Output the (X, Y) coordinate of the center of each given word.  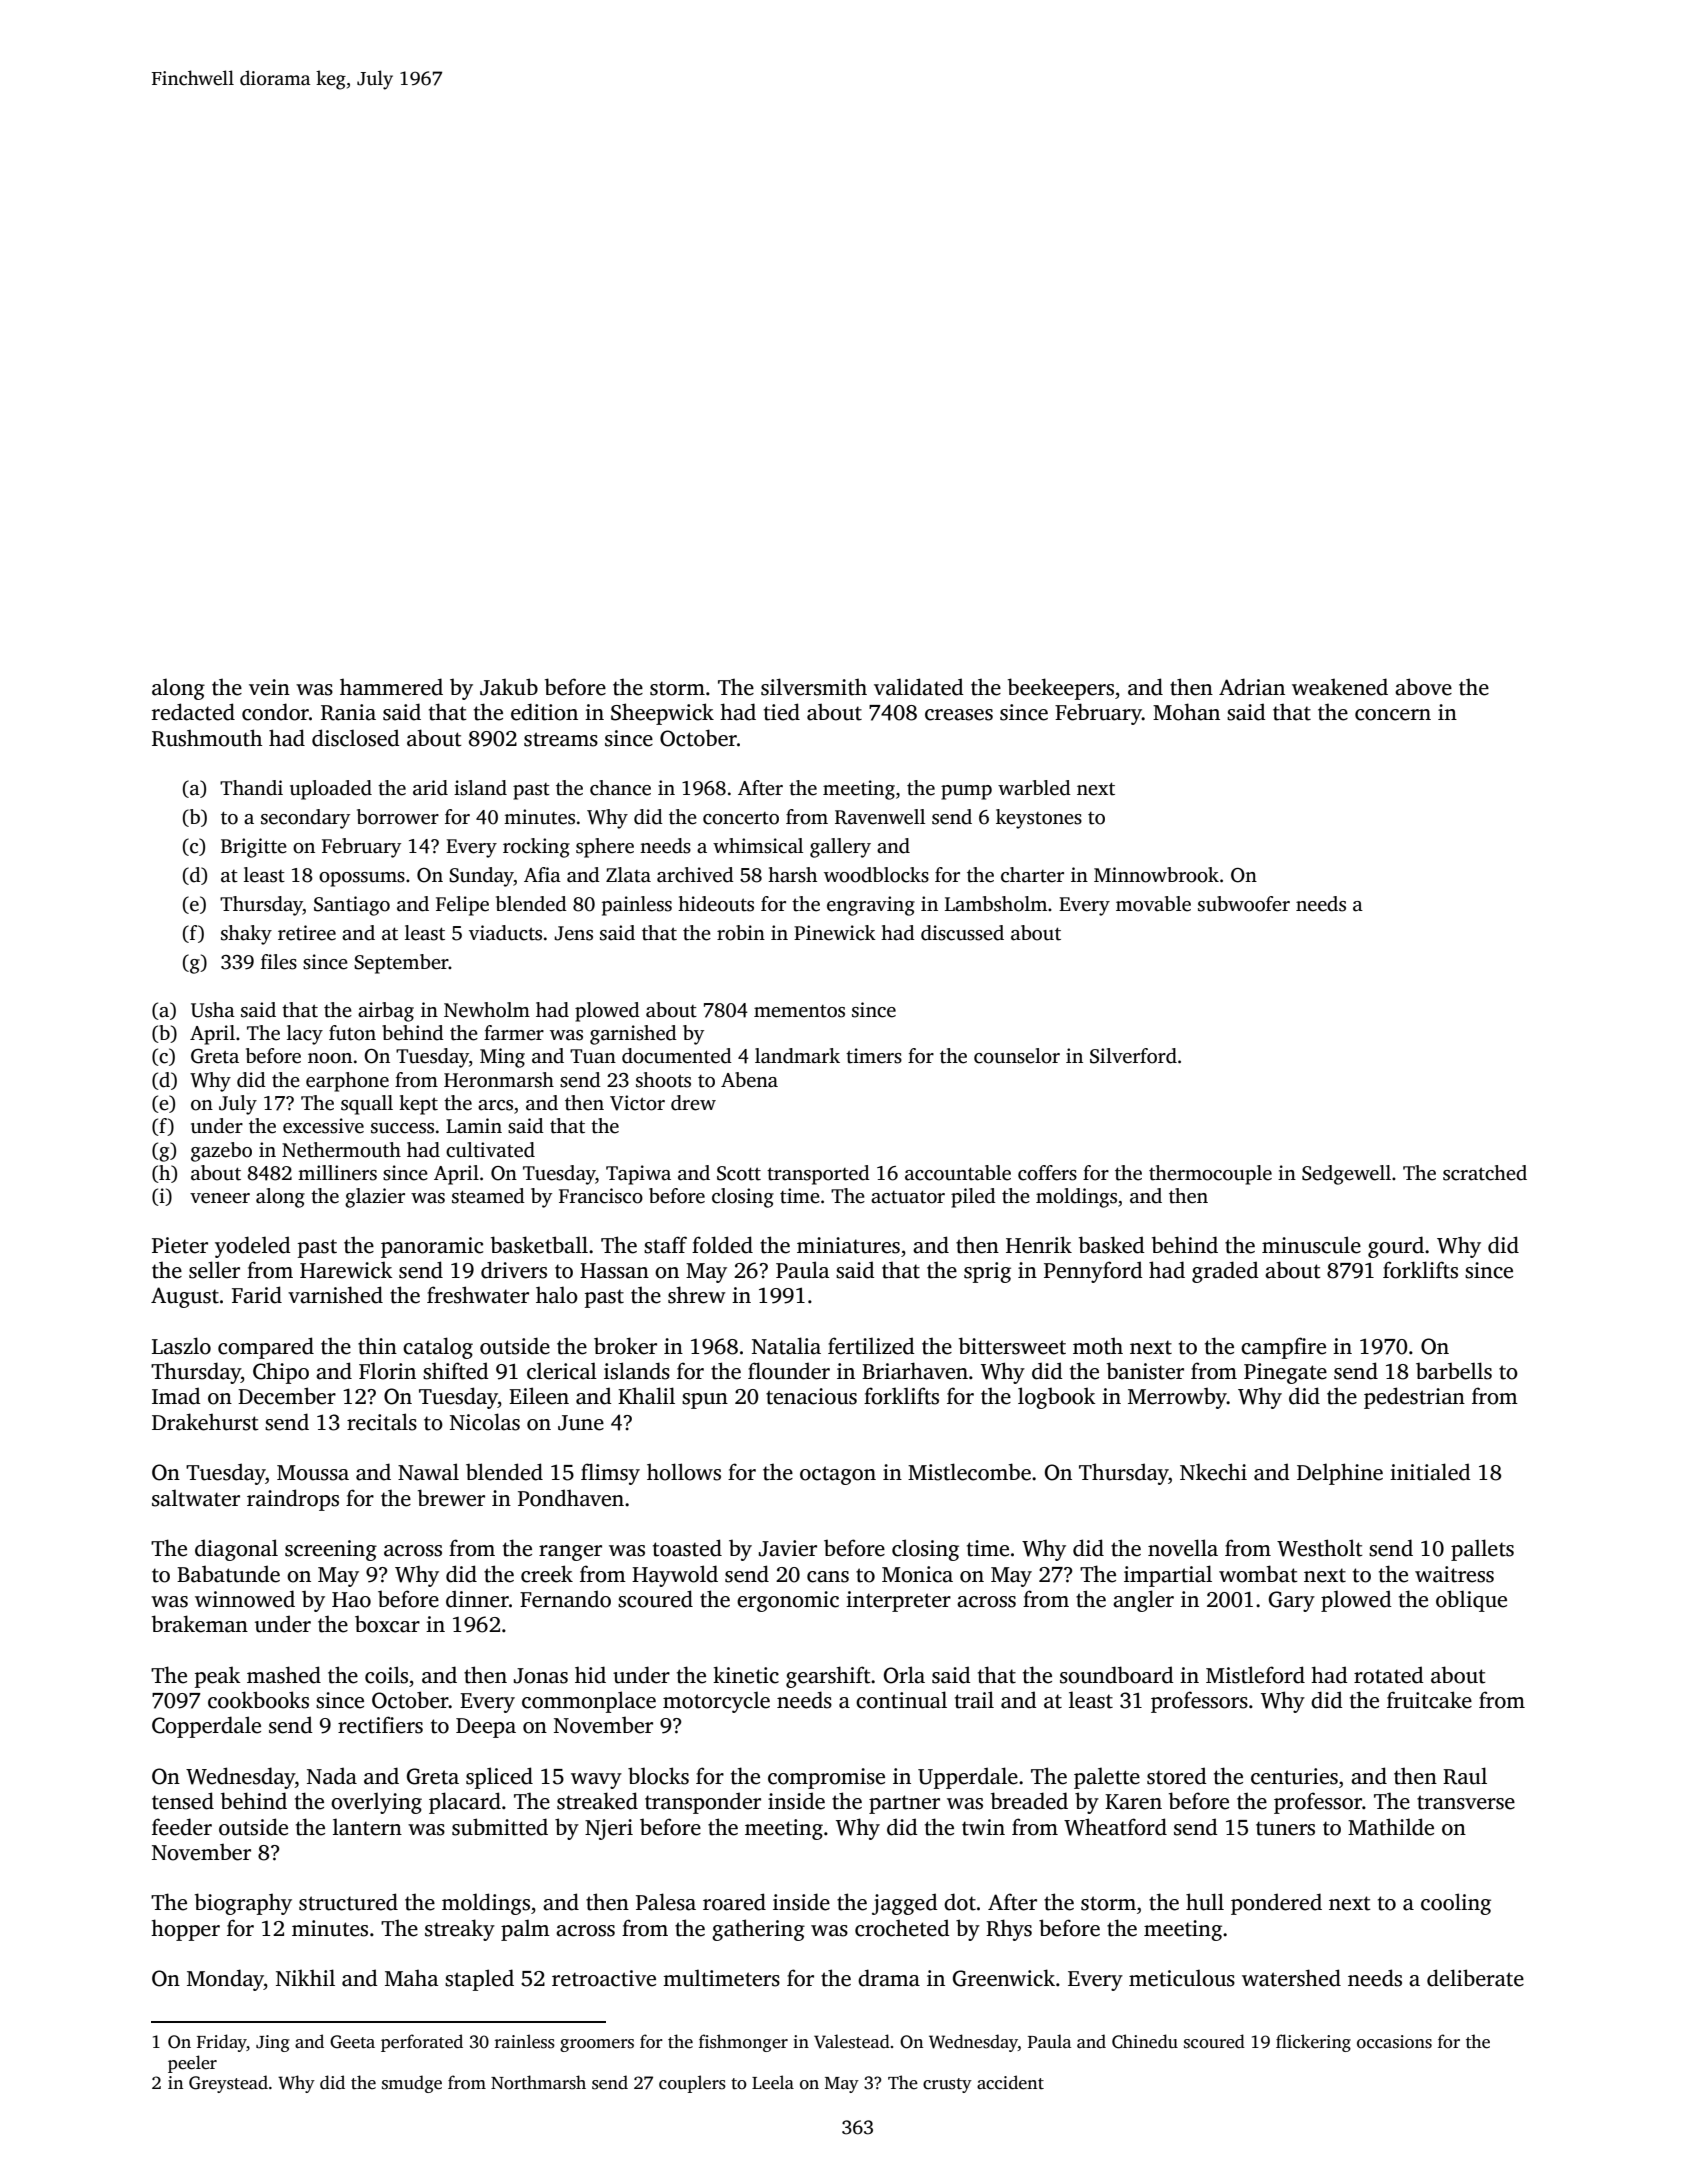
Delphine (1340, 1474)
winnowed (245, 1599)
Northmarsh (538, 2082)
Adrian (1252, 687)
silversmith (814, 687)
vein (269, 687)
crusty (947, 2085)
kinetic (746, 1675)
